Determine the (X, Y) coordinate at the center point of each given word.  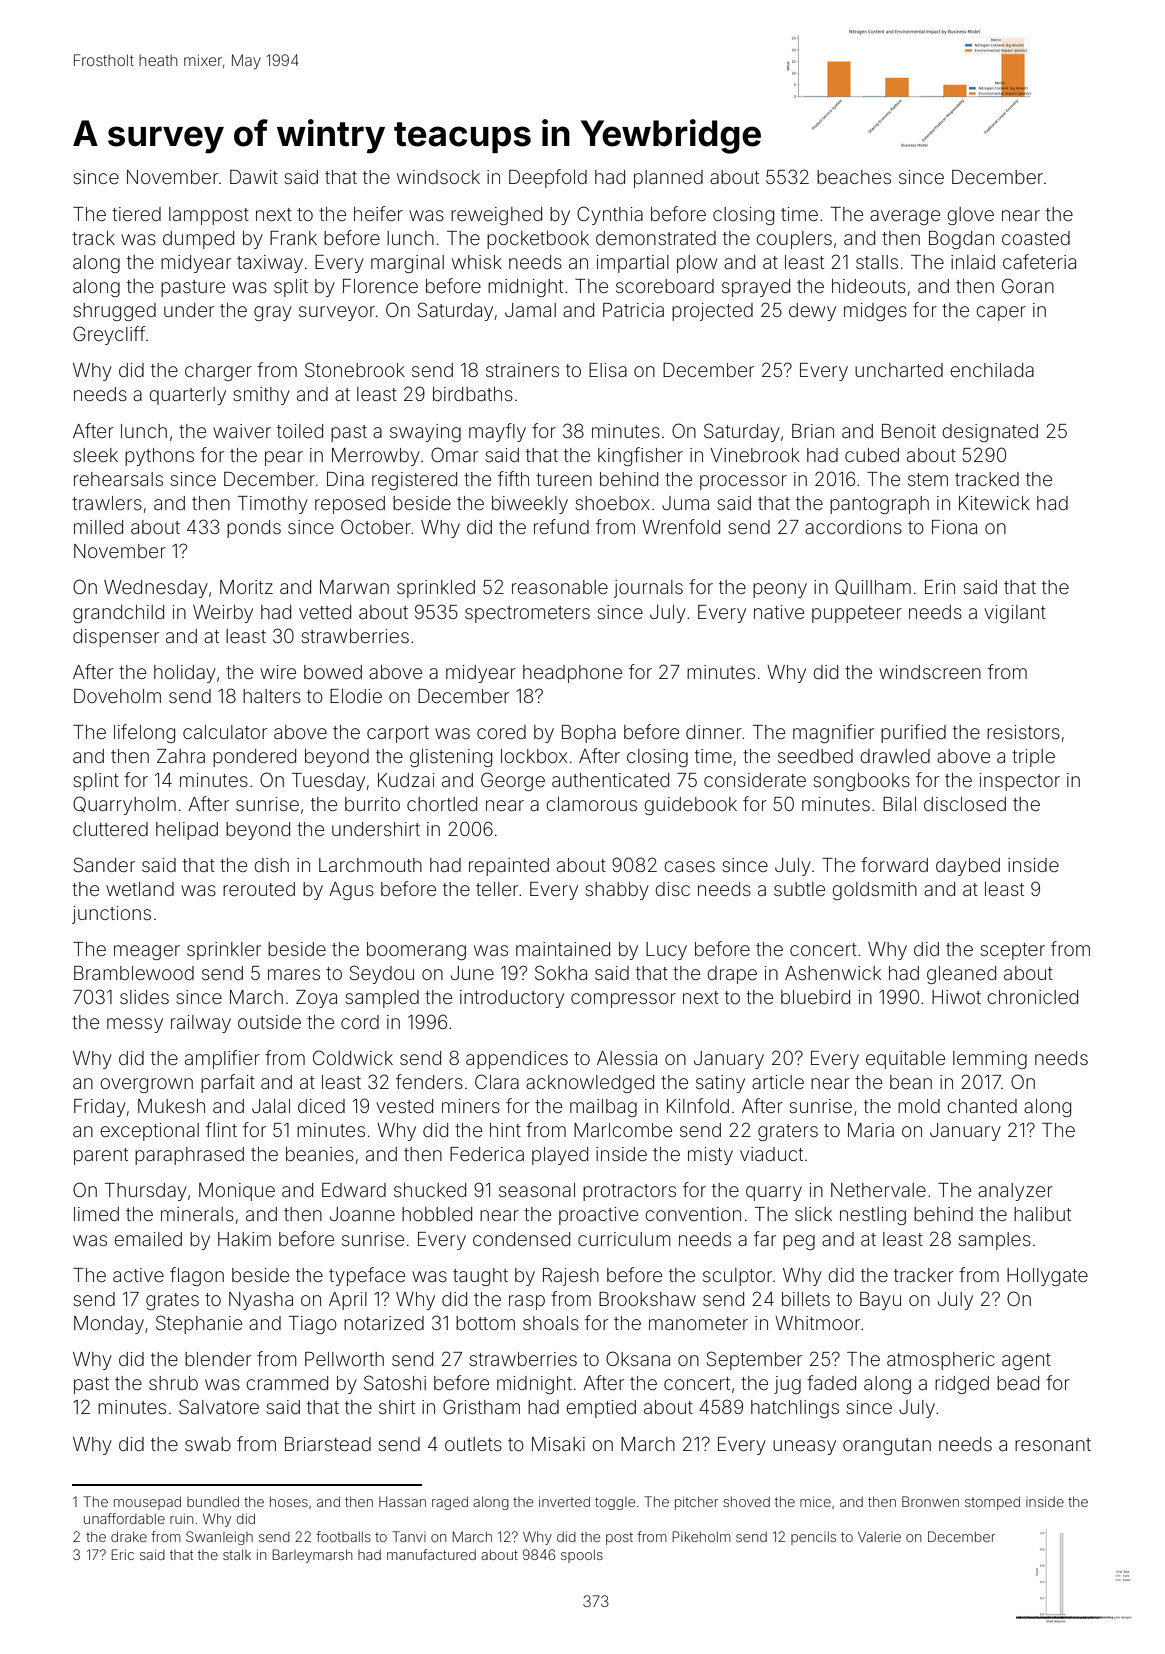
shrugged (115, 312)
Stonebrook (355, 369)
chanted (982, 1106)
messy (135, 1025)
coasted (1036, 238)
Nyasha (261, 1301)
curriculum (624, 1239)
